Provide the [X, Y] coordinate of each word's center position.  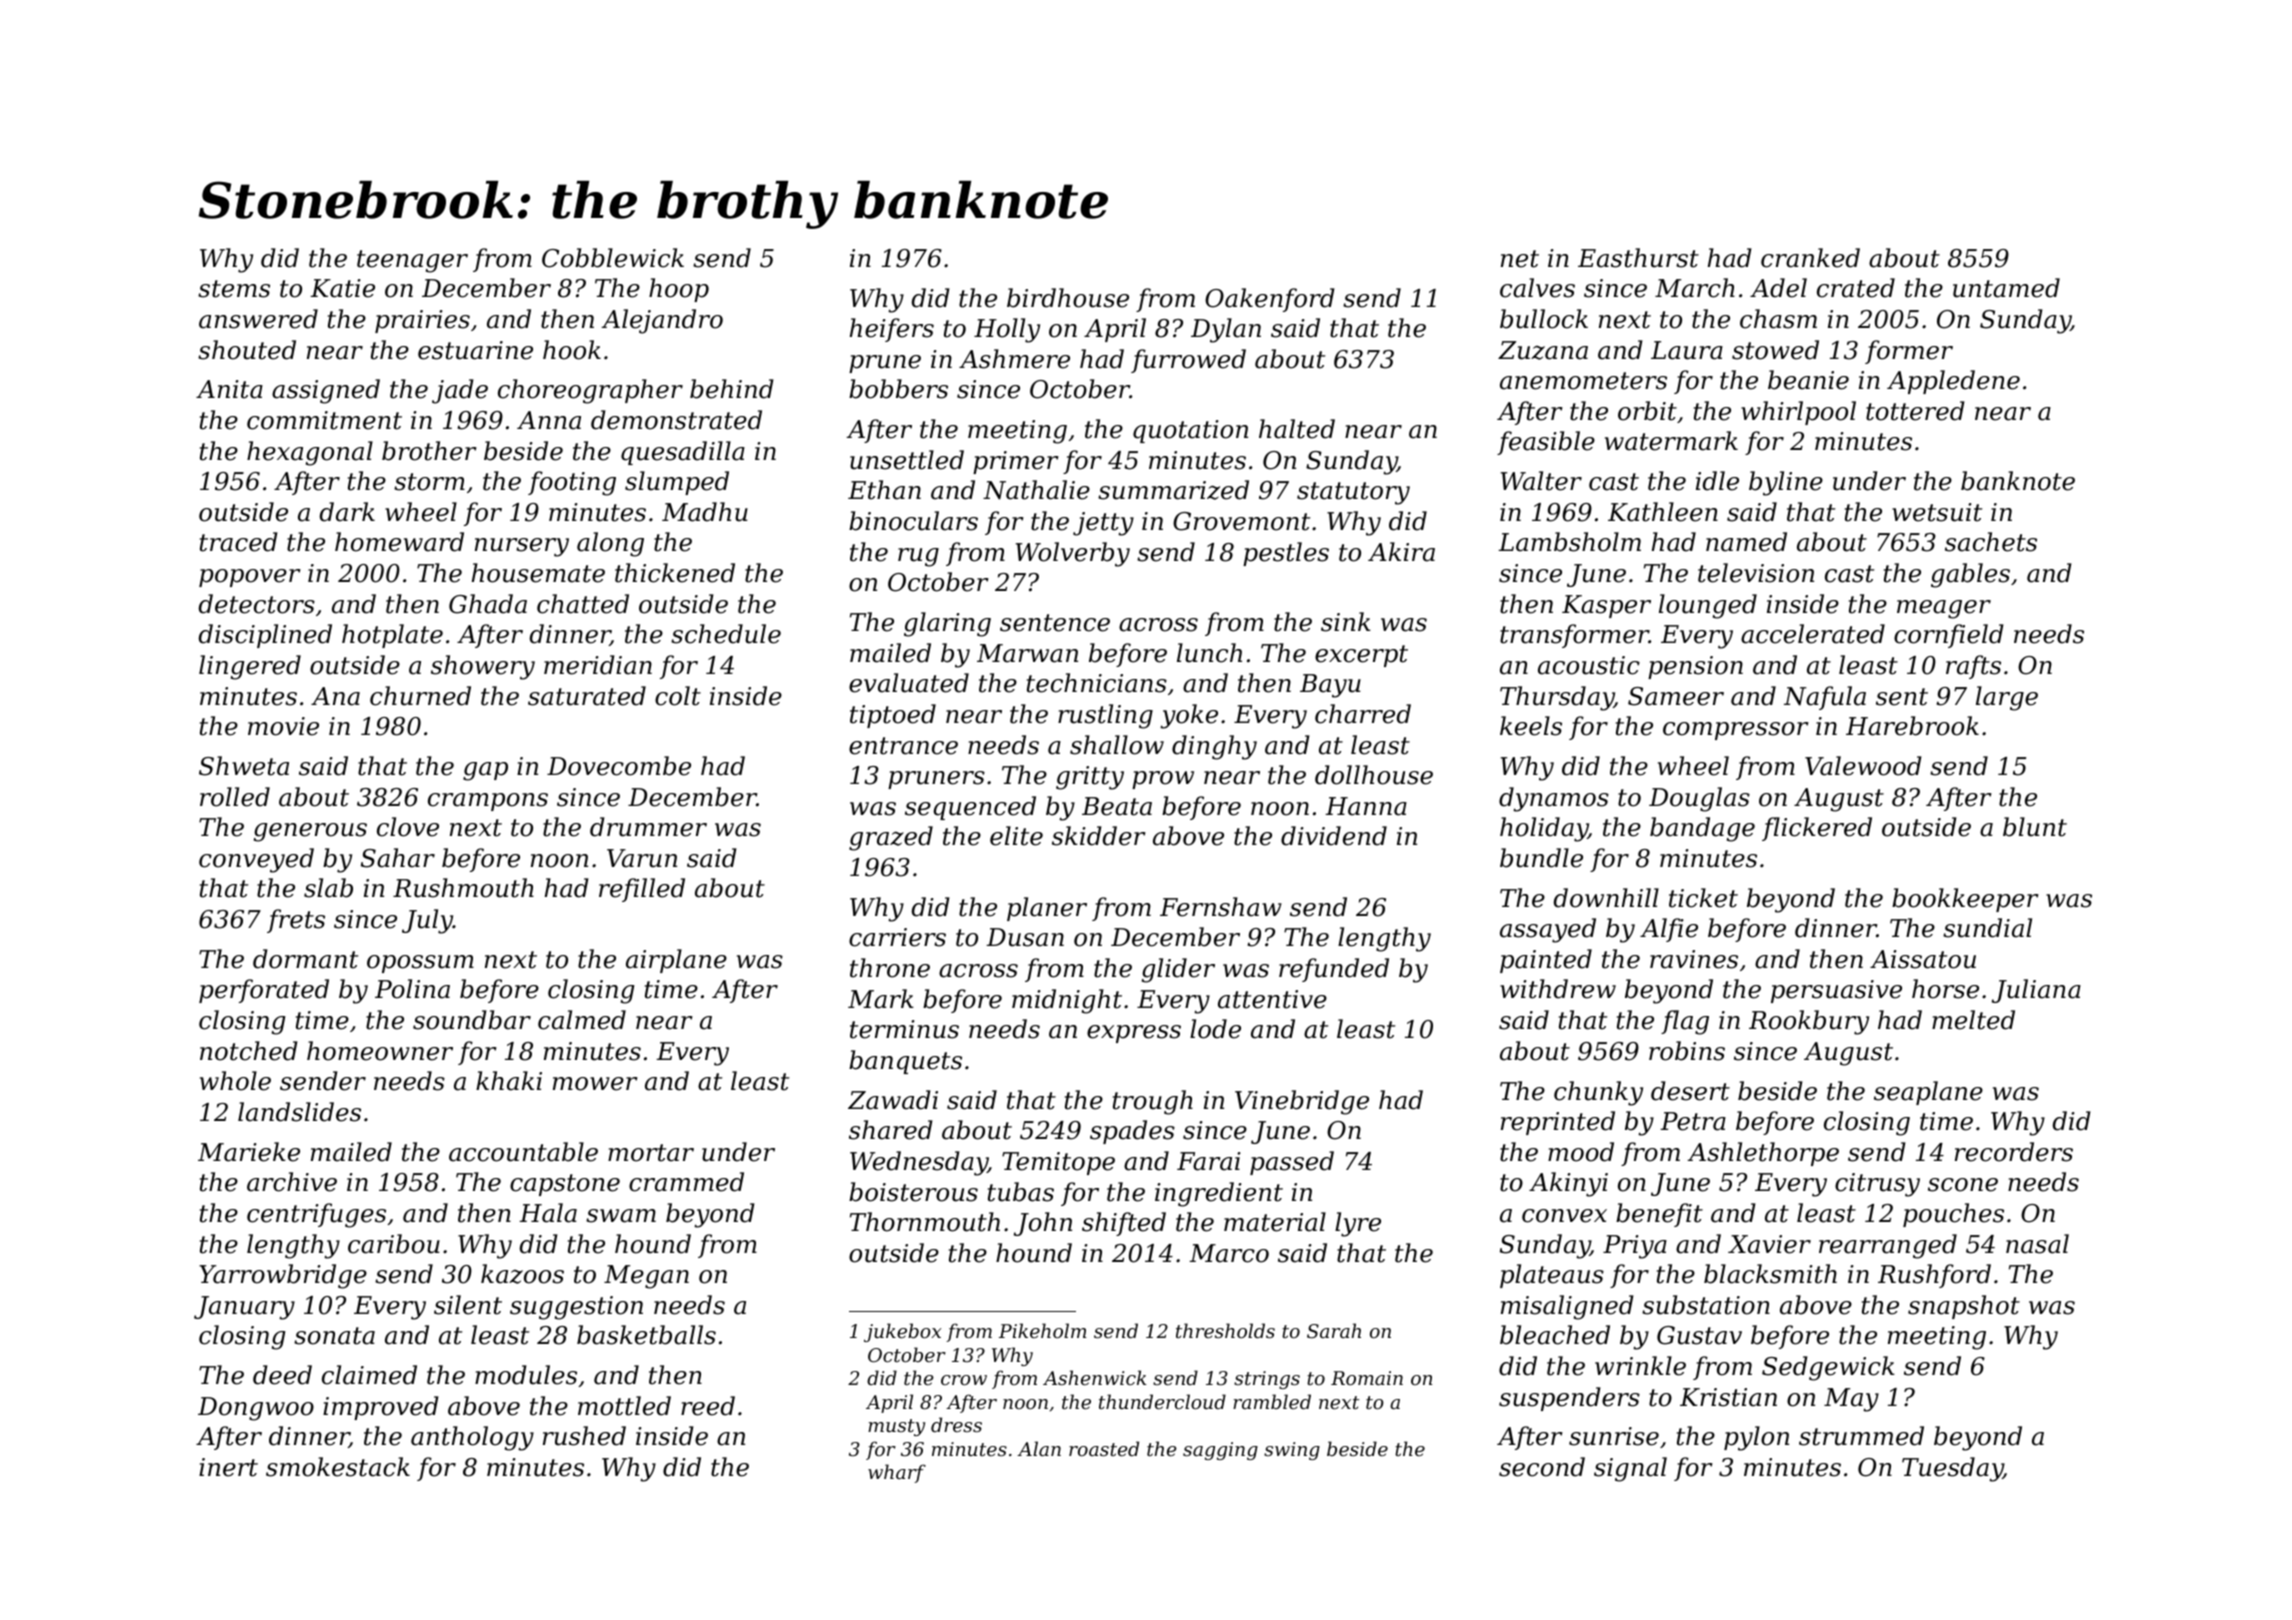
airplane [676, 961]
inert [228, 1467]
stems [234, 289]
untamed [2006, 288]
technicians [1097, 683]
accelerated [1813, 634]
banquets [905, 1062]
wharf [897, 1473]
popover [250, 578]
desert [1690, 1091]
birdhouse [1068, 298]
